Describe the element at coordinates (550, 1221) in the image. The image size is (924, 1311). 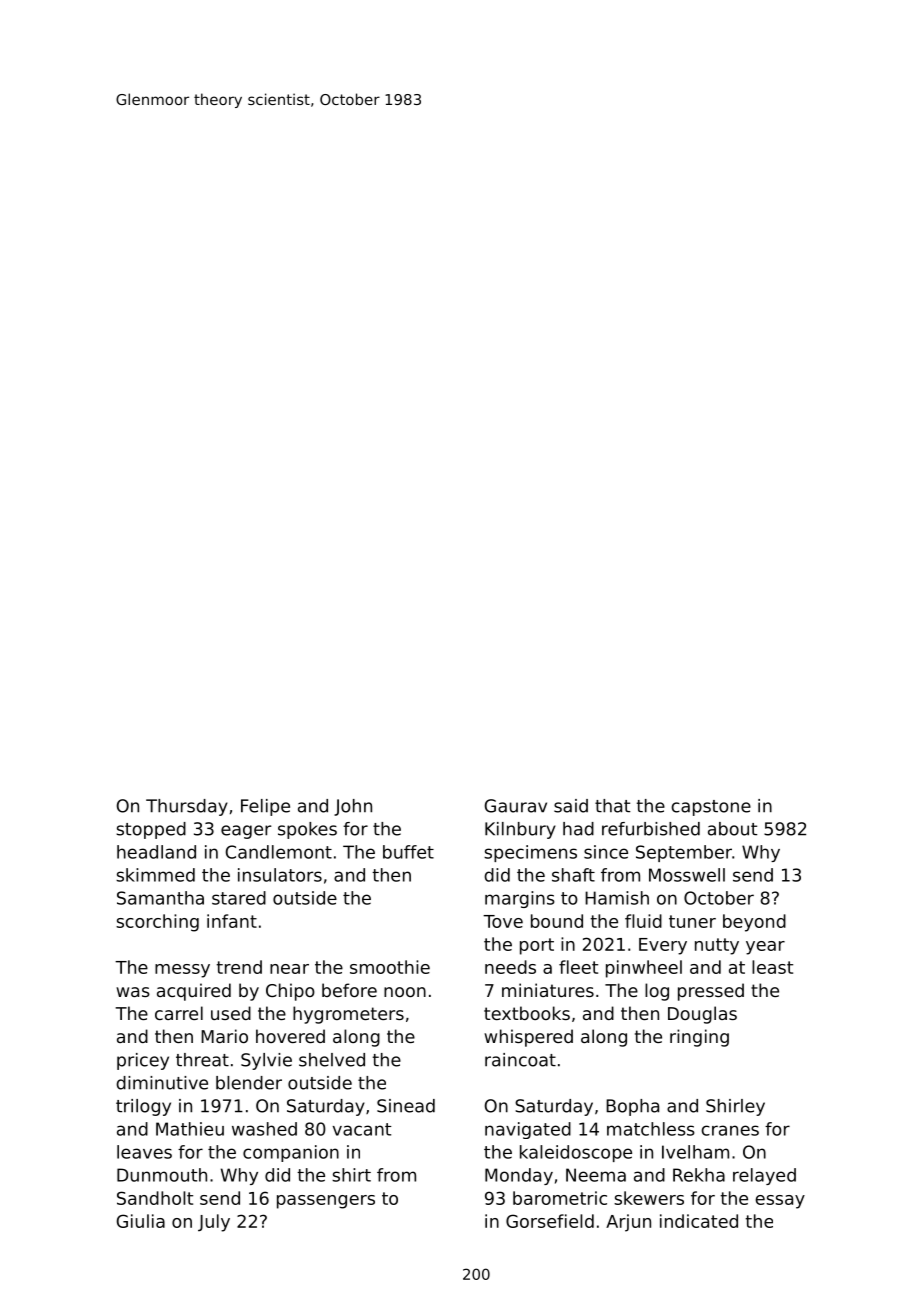
I see `Gorsefield` at that location.
